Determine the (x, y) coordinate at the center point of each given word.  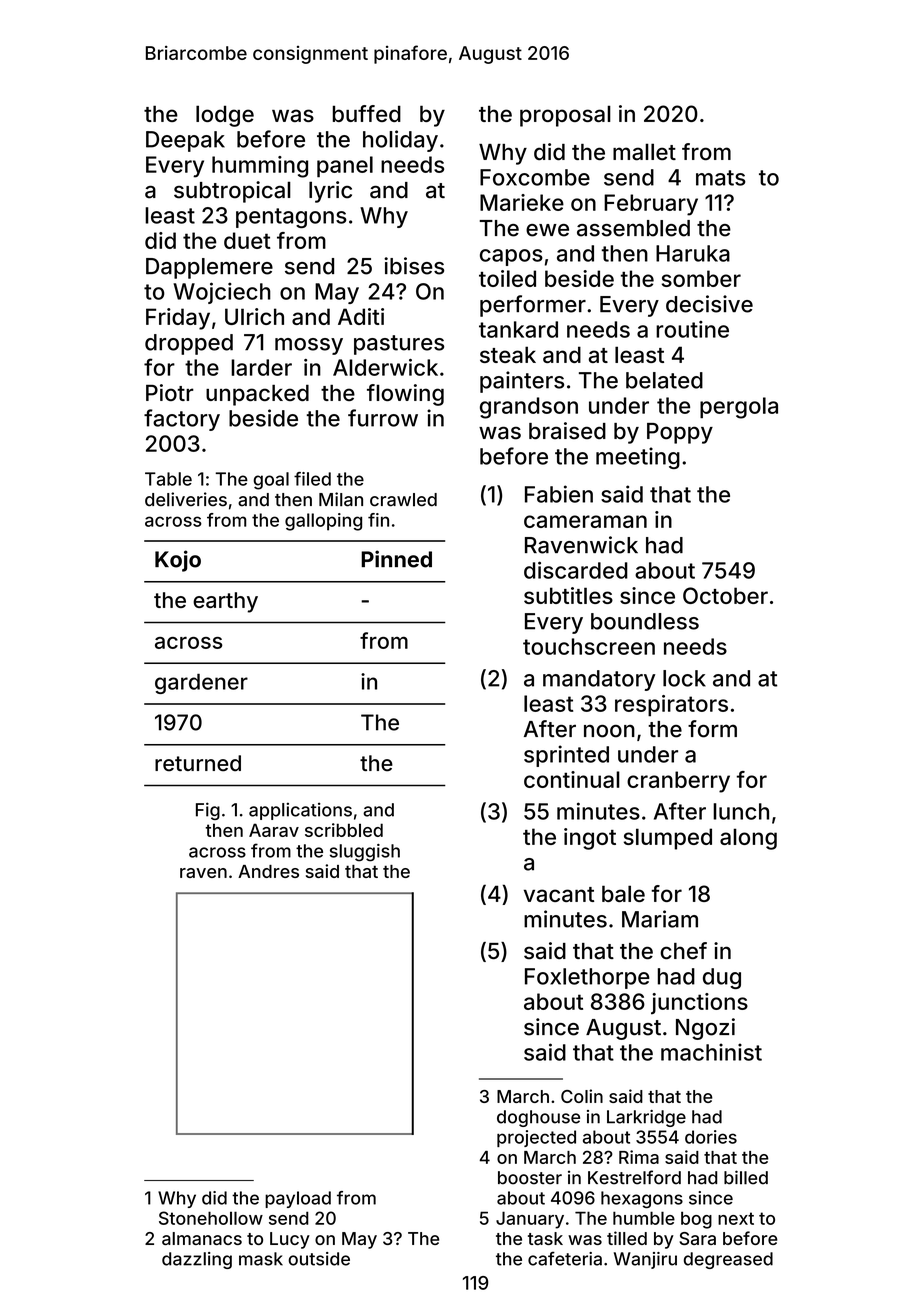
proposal (565, 116)
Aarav (274, 830)
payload (298, 1199)
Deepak (185, 141)
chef (683, 951)
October (725, 595)
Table (168, 479)
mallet (644, 152)
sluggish (365, 853)
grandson (529, 408)
